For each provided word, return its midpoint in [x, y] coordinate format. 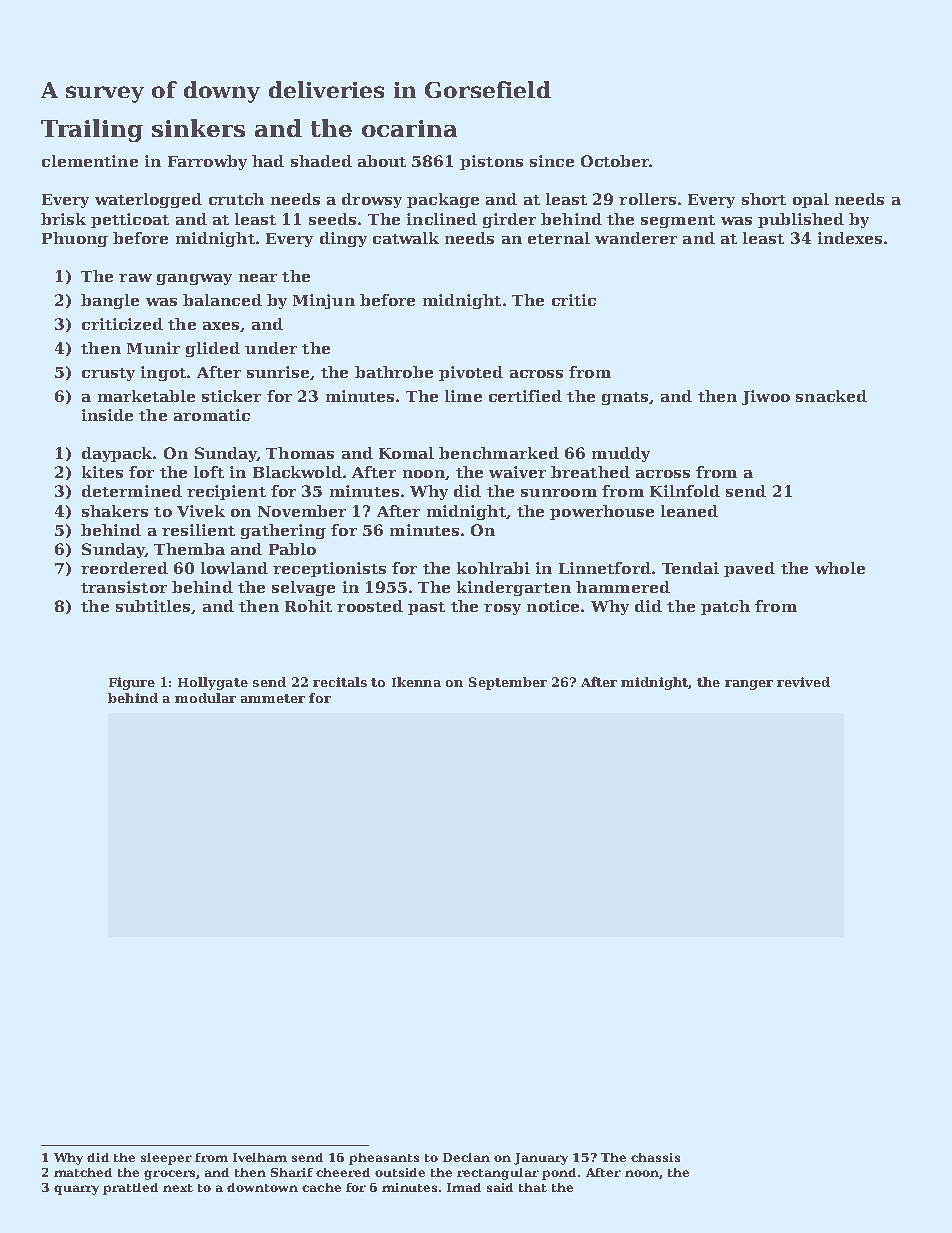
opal [811, 200]
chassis [655, 1157]
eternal [559, 238]
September [508, 683]
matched [83, 1172]
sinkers [198, 128]
